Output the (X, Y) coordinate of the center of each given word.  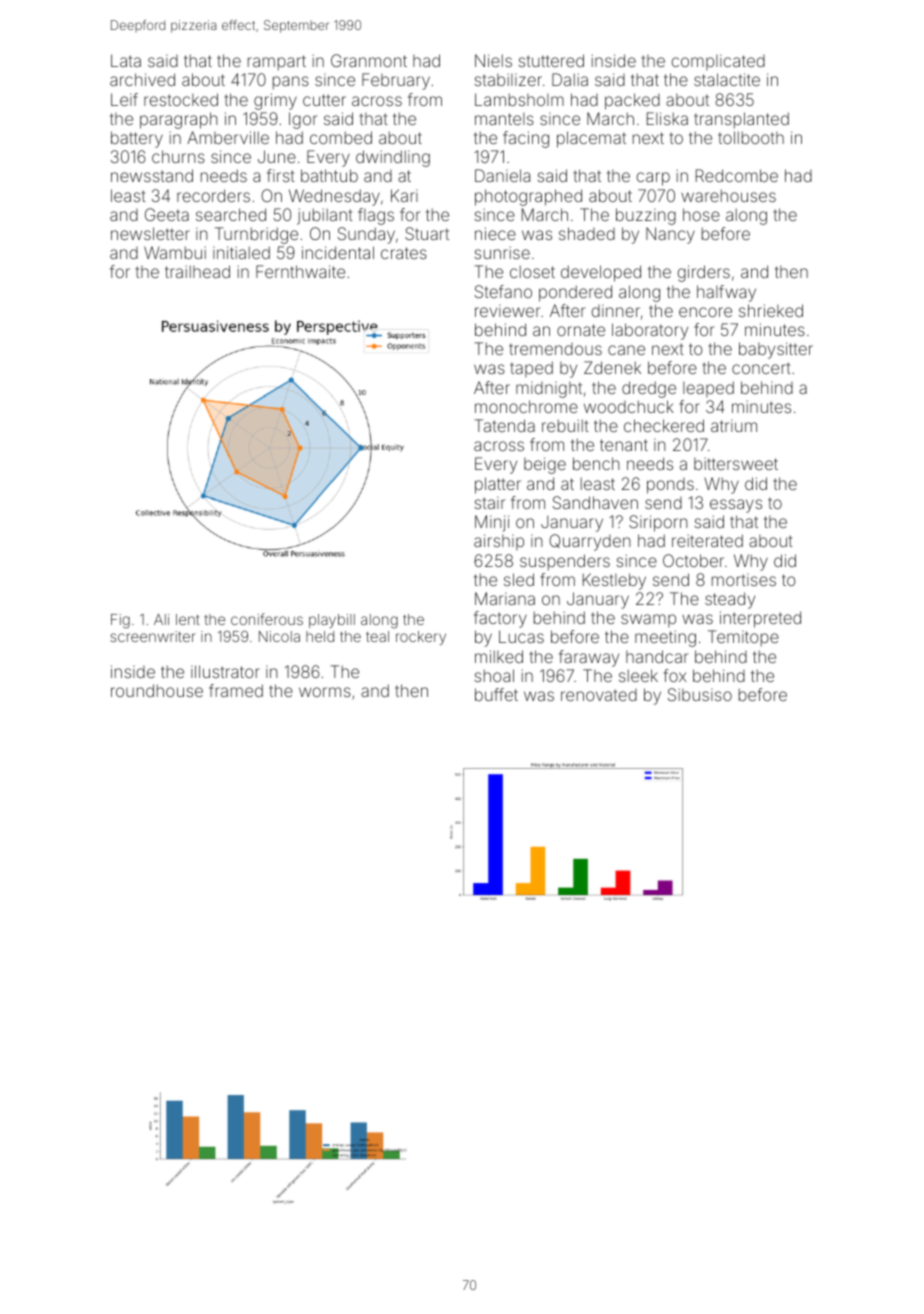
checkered (664, 425)
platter (498, 485)
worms (325, 692)
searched (231, 214)
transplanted (741, 120)
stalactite (727, 79)
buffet (496, 694)
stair (490, 503)
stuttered (551, 60)
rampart (277, 63)
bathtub (329, 175)
